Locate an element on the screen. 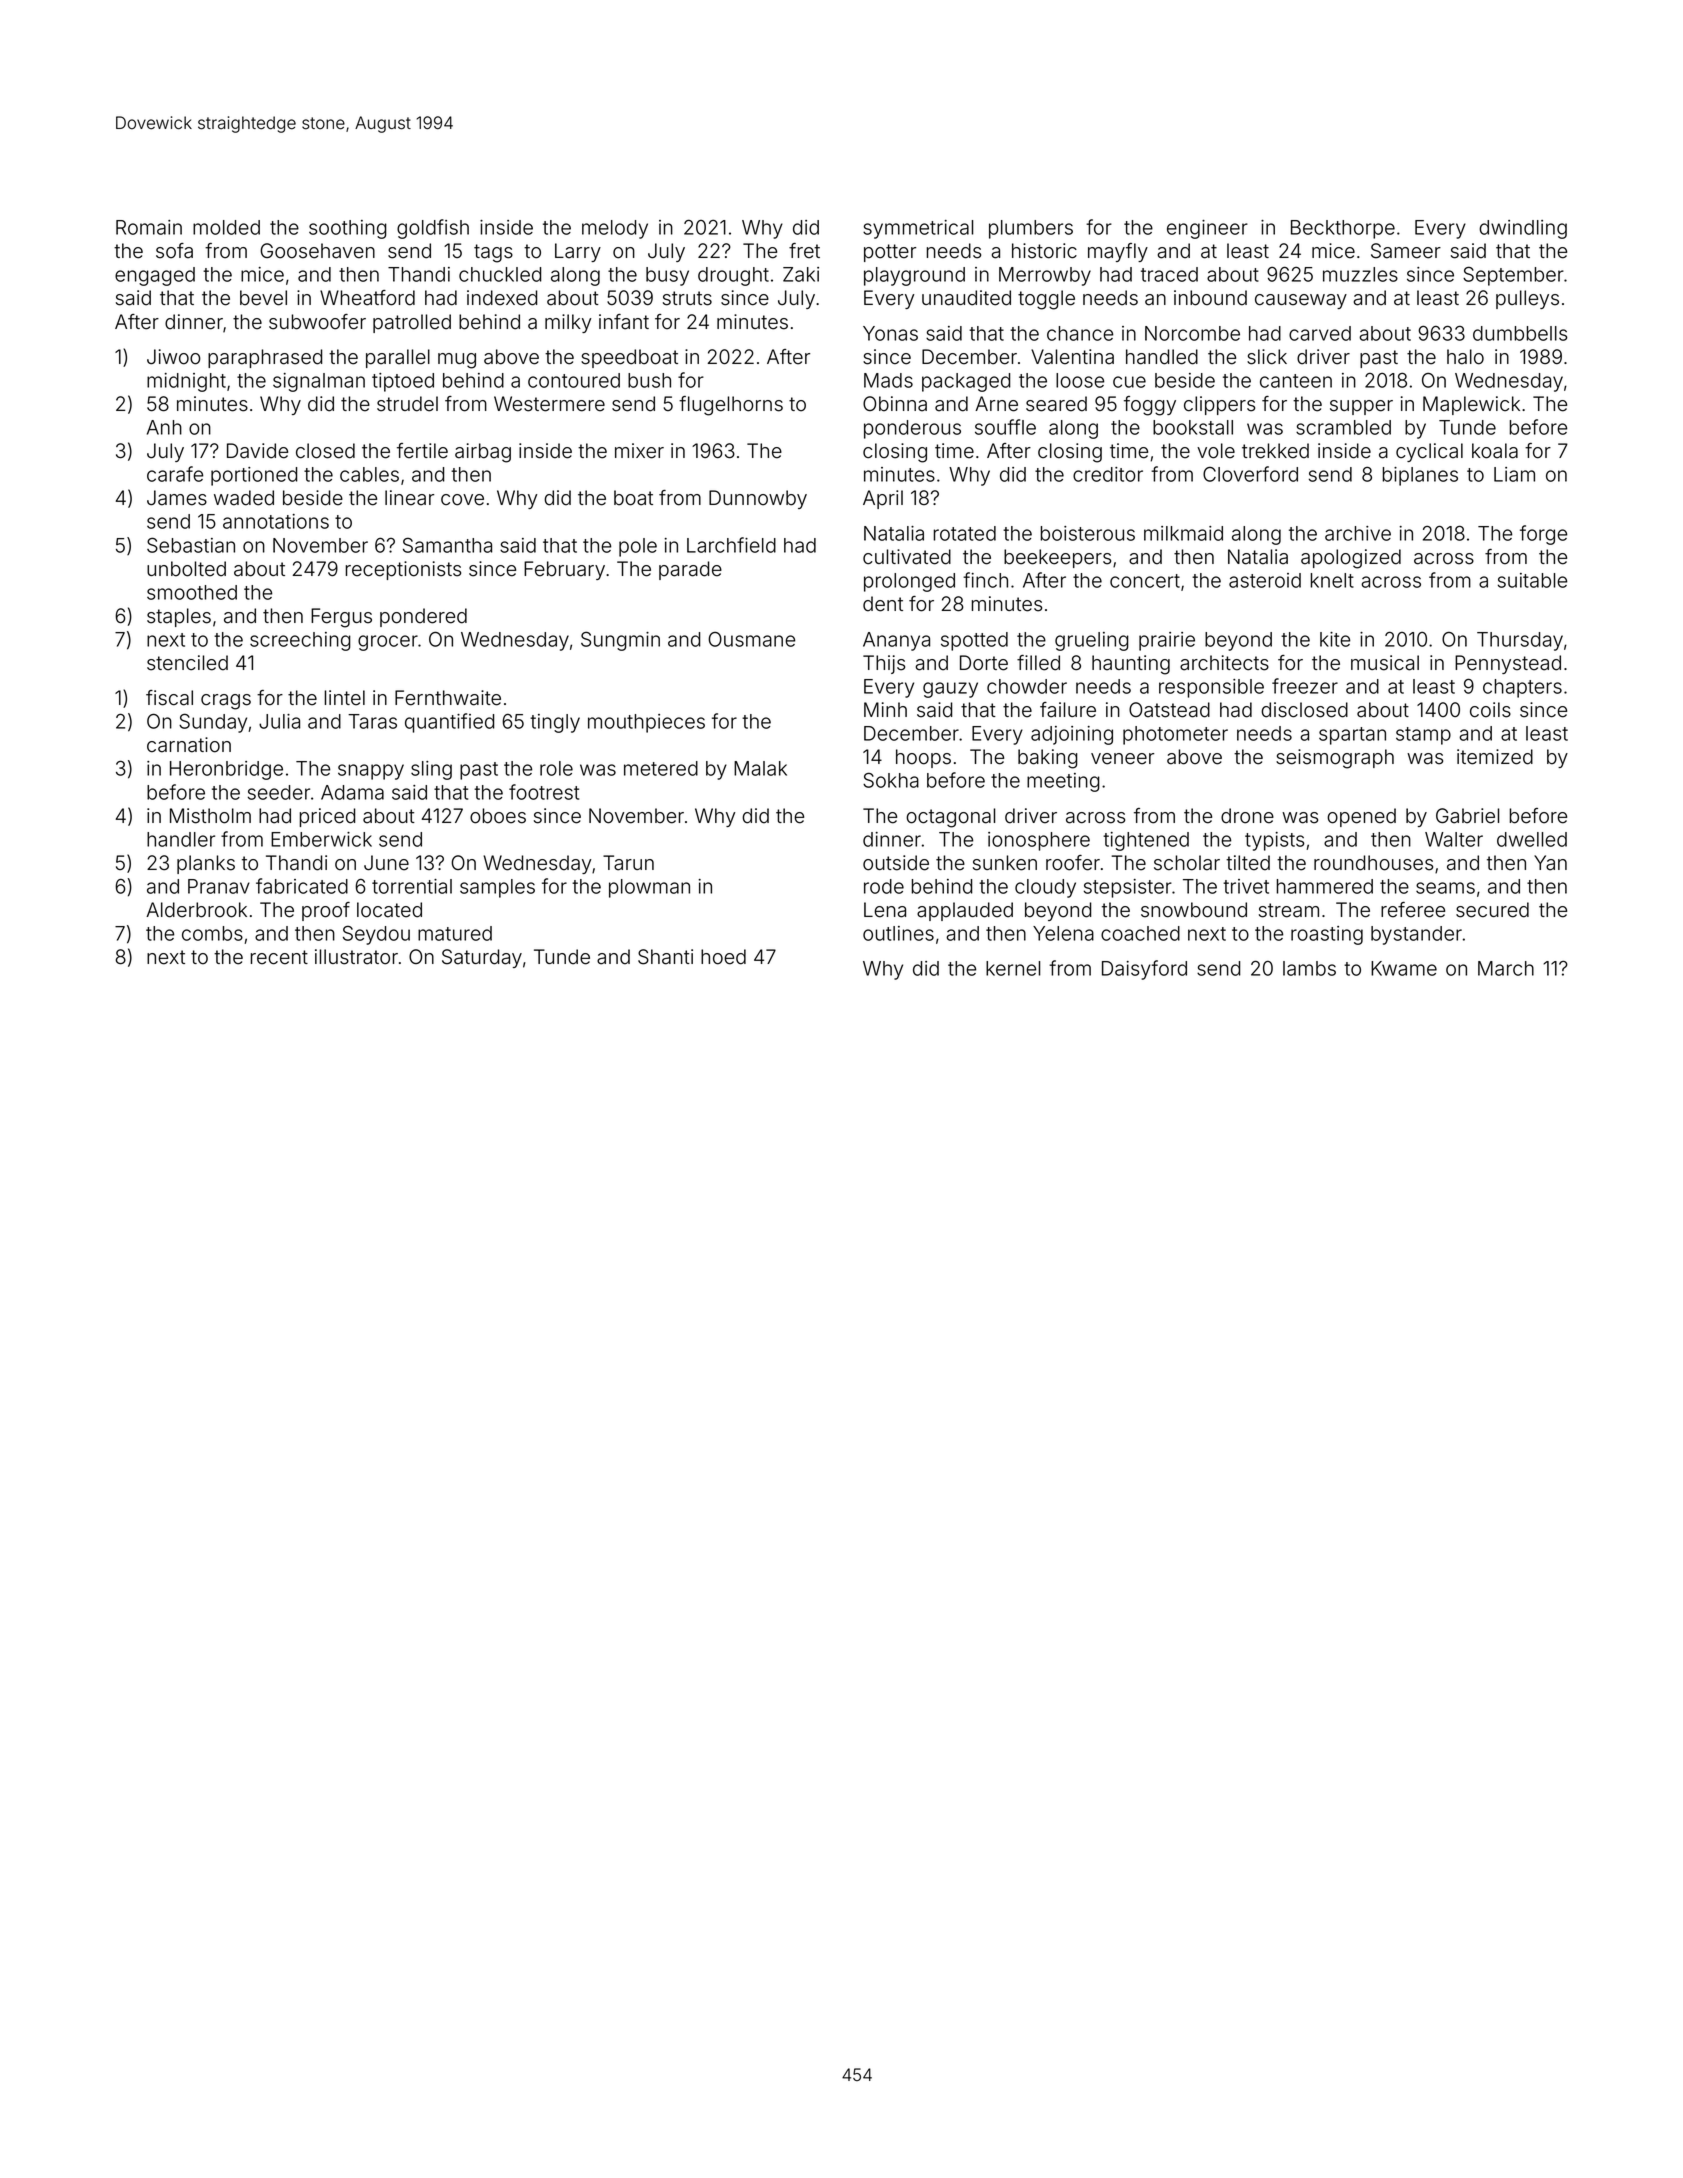 This screenshot has height=2178, width=1683. Beckthorpe is located at coordinates (1343, 229).
